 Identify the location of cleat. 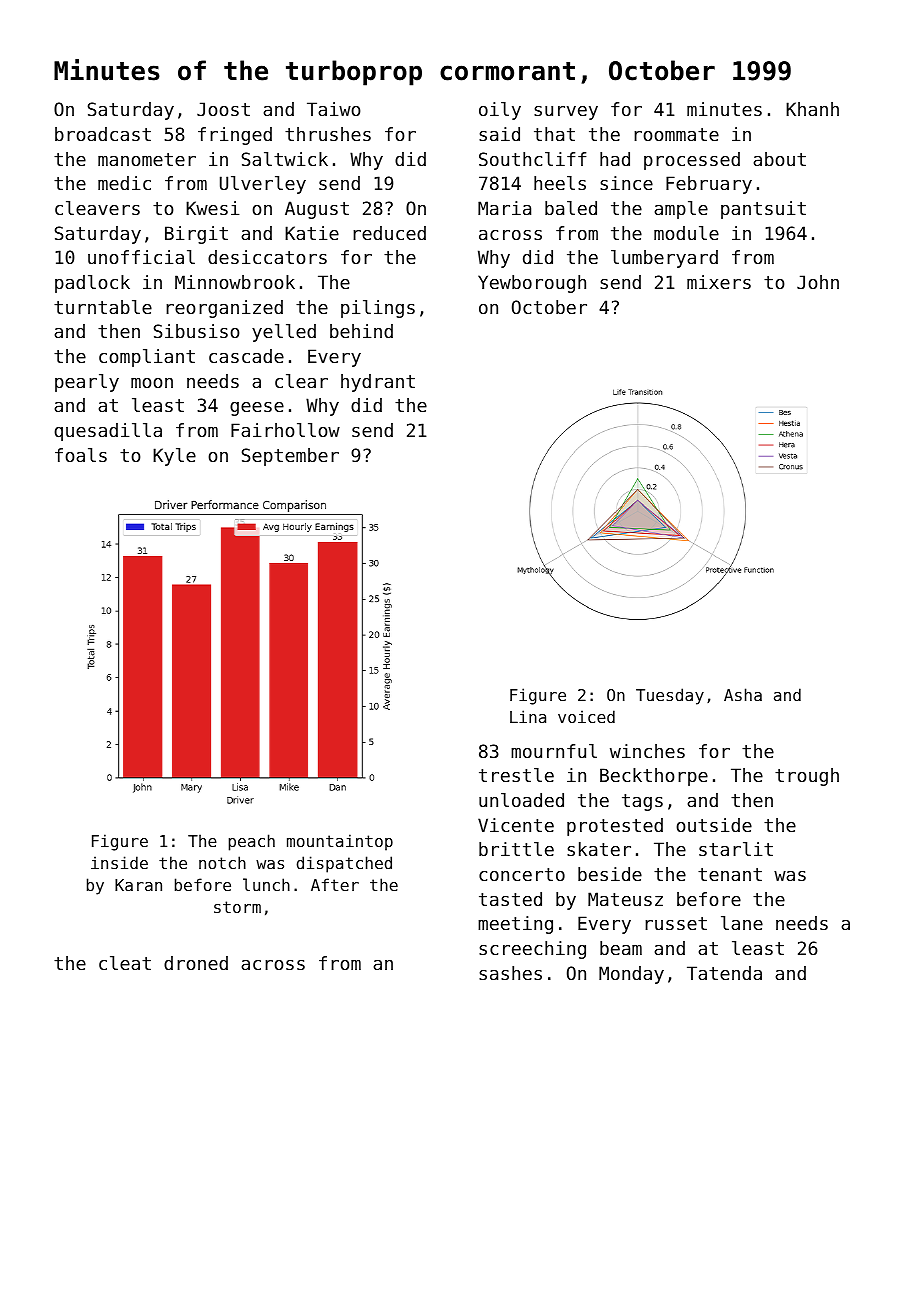
(125, 963).
